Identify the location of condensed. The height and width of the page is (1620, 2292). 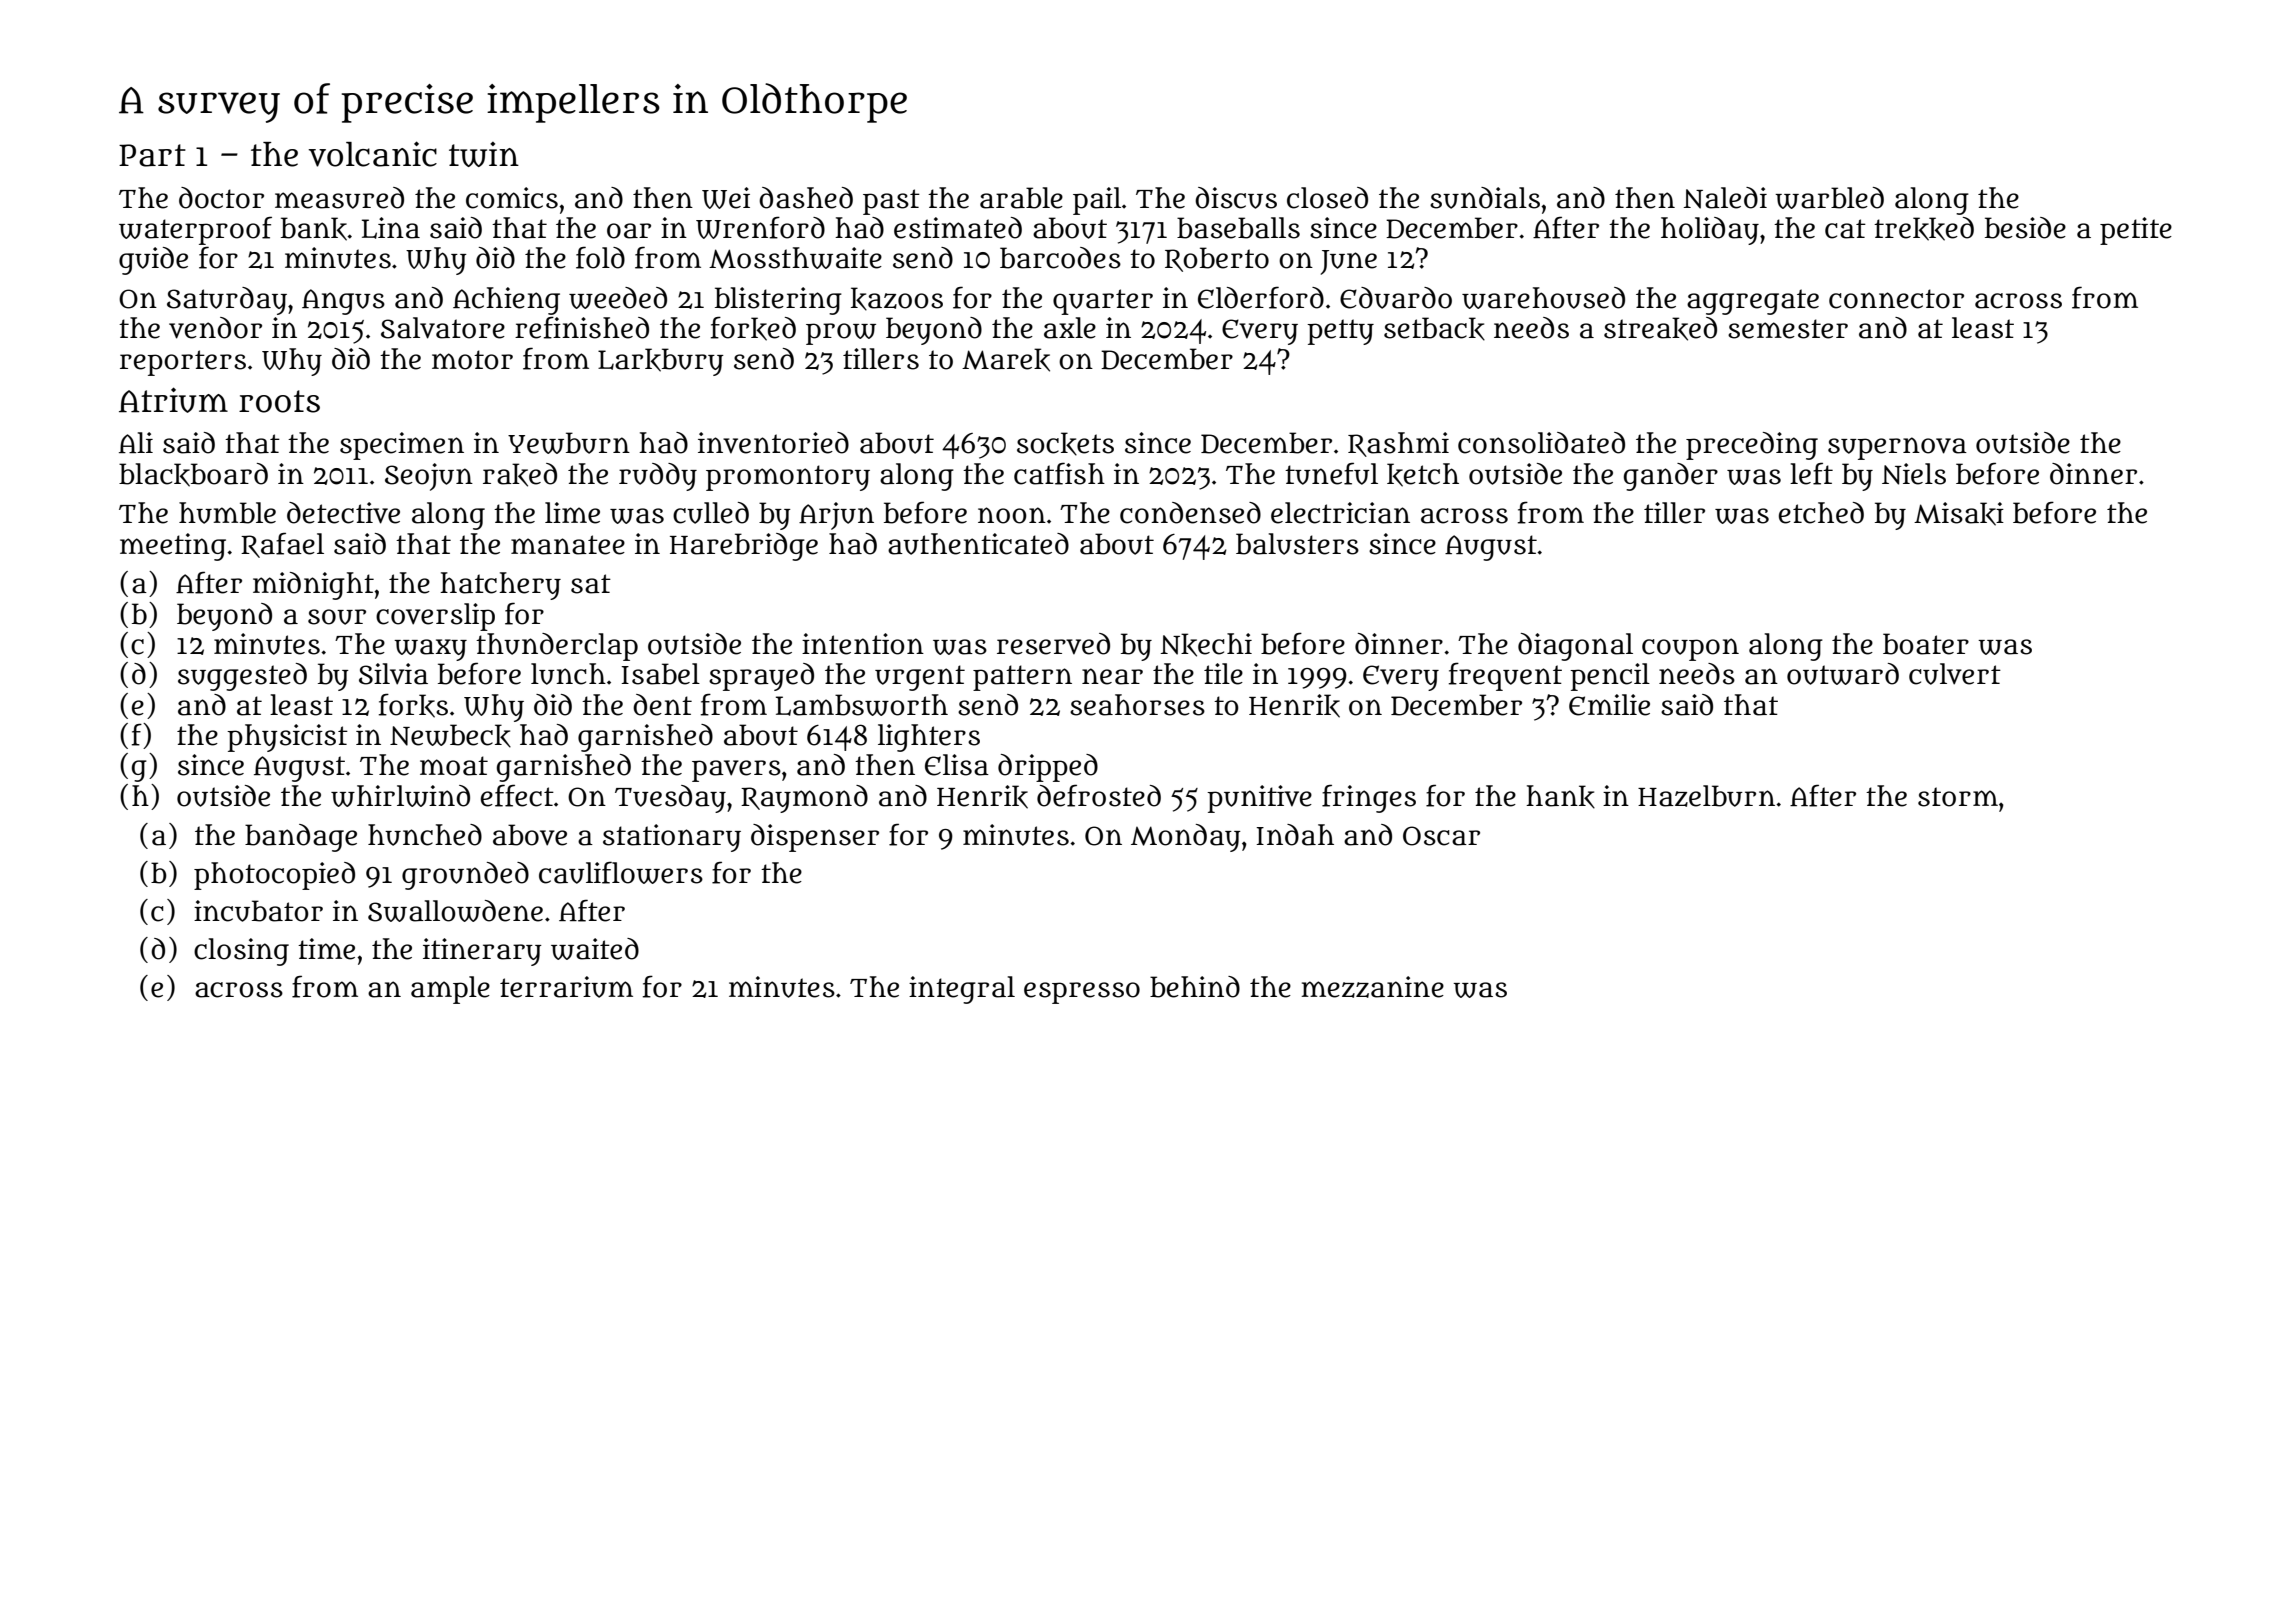
(1190, 513).
